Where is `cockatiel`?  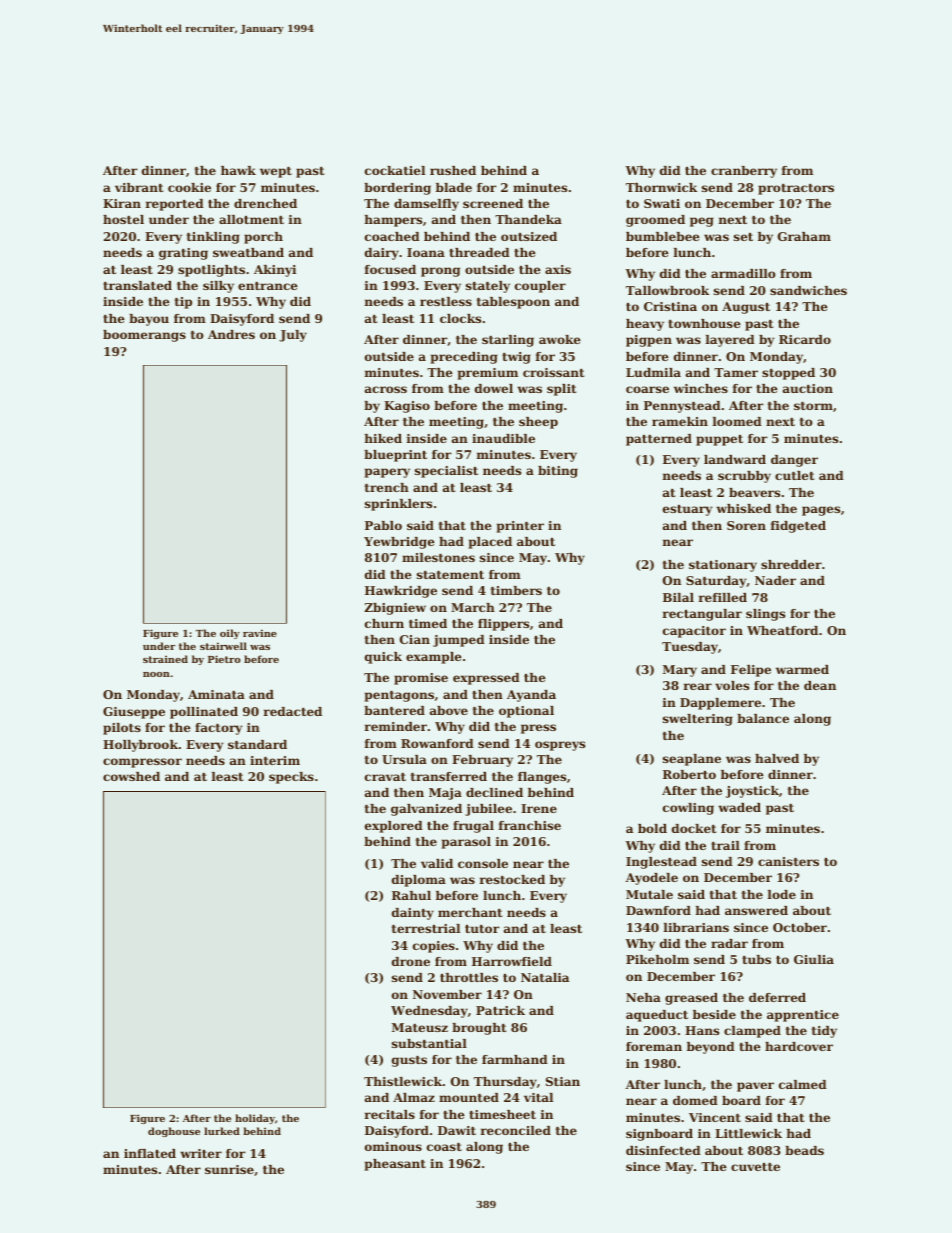
cockatiel is located at coordinates (395, 170).
